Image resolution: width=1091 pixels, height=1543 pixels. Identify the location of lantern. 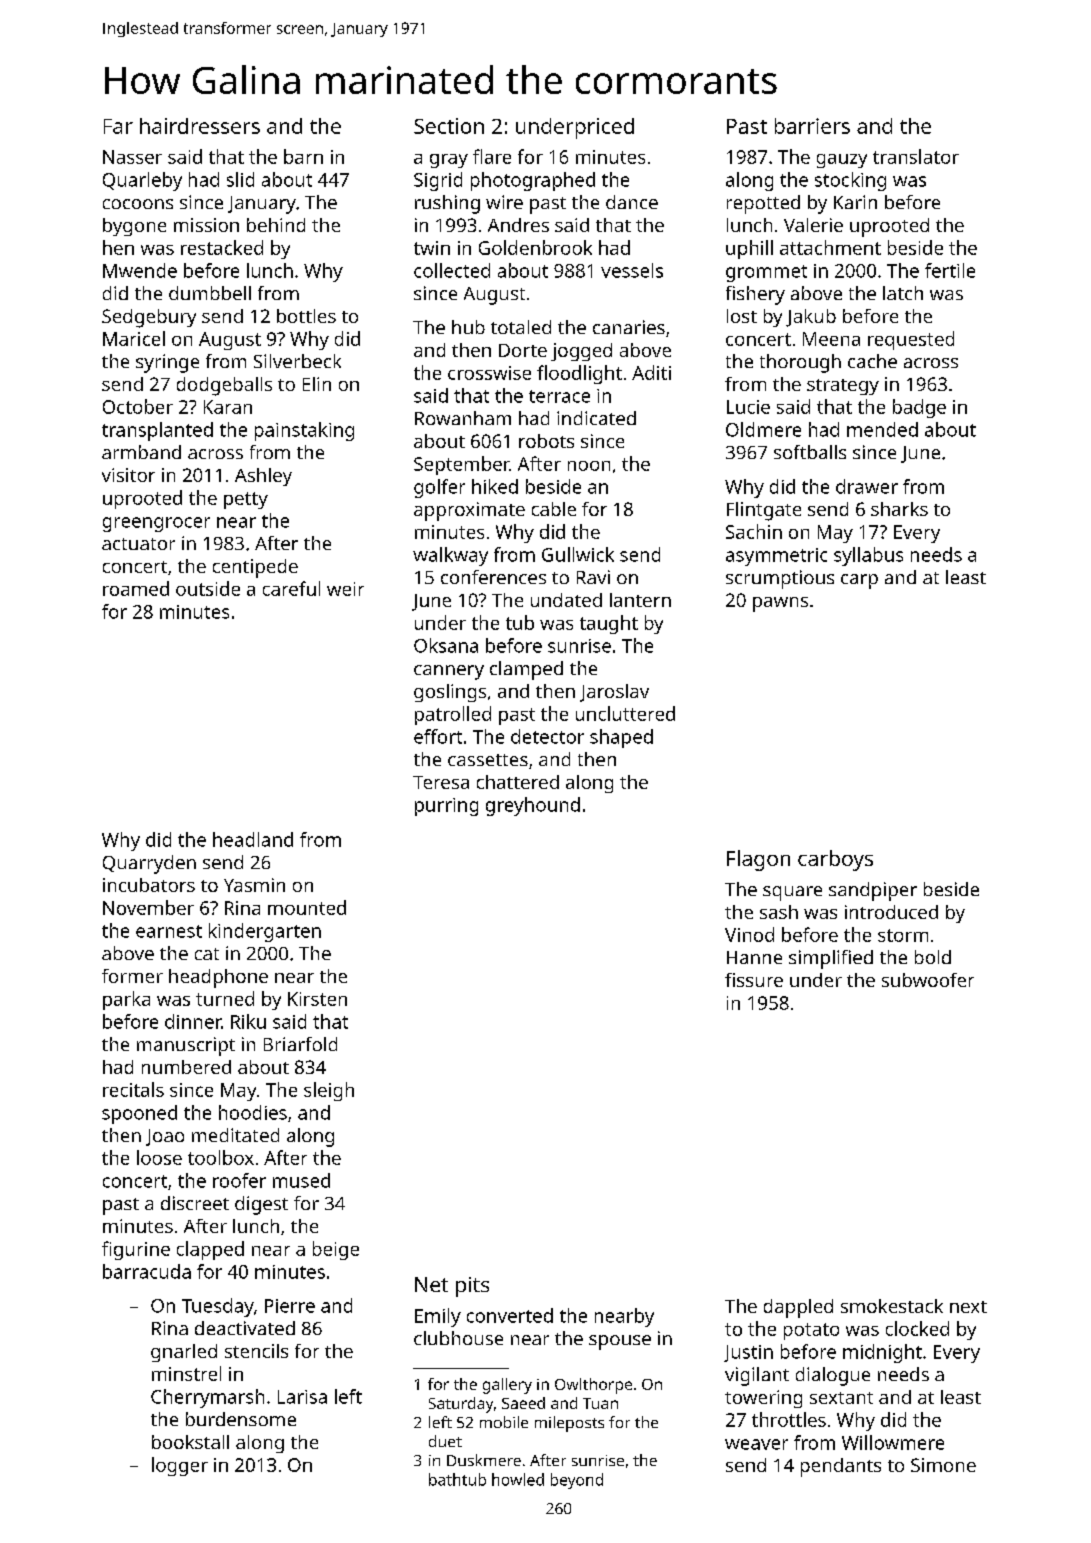
(640, 600).
